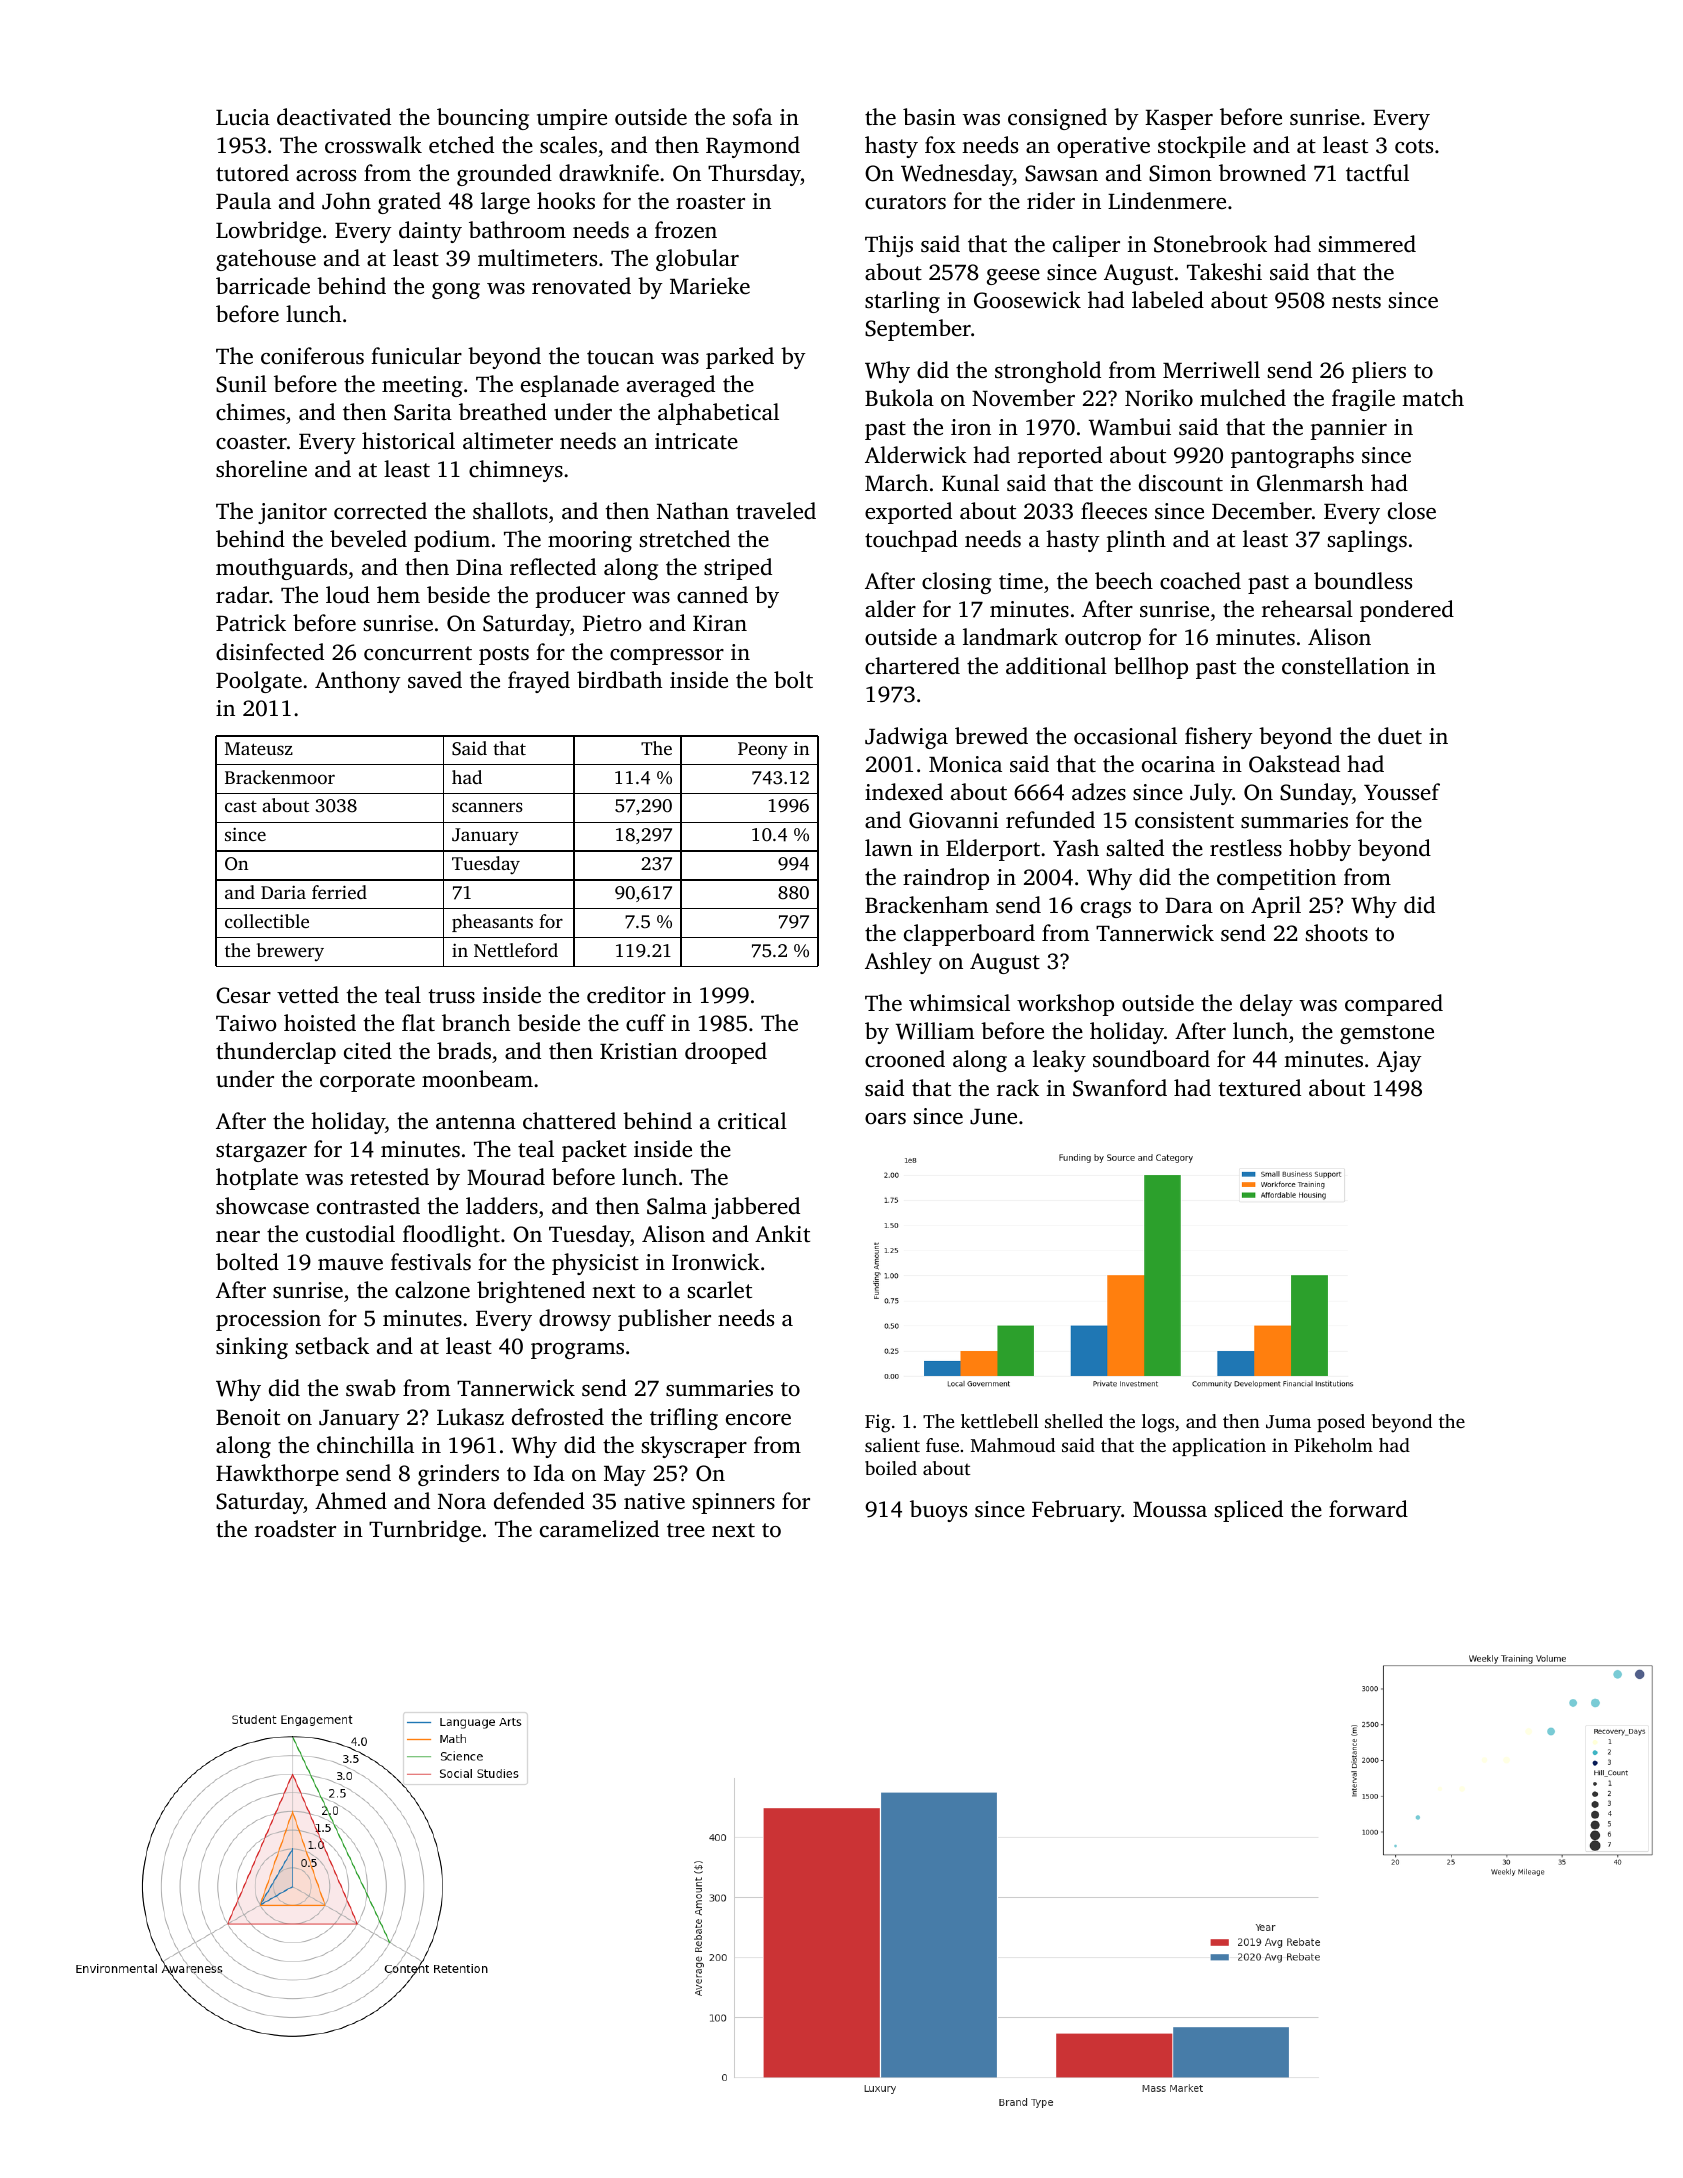 The image size is (1683, 2178). I want to click on Salma, so click(677, 1206).
